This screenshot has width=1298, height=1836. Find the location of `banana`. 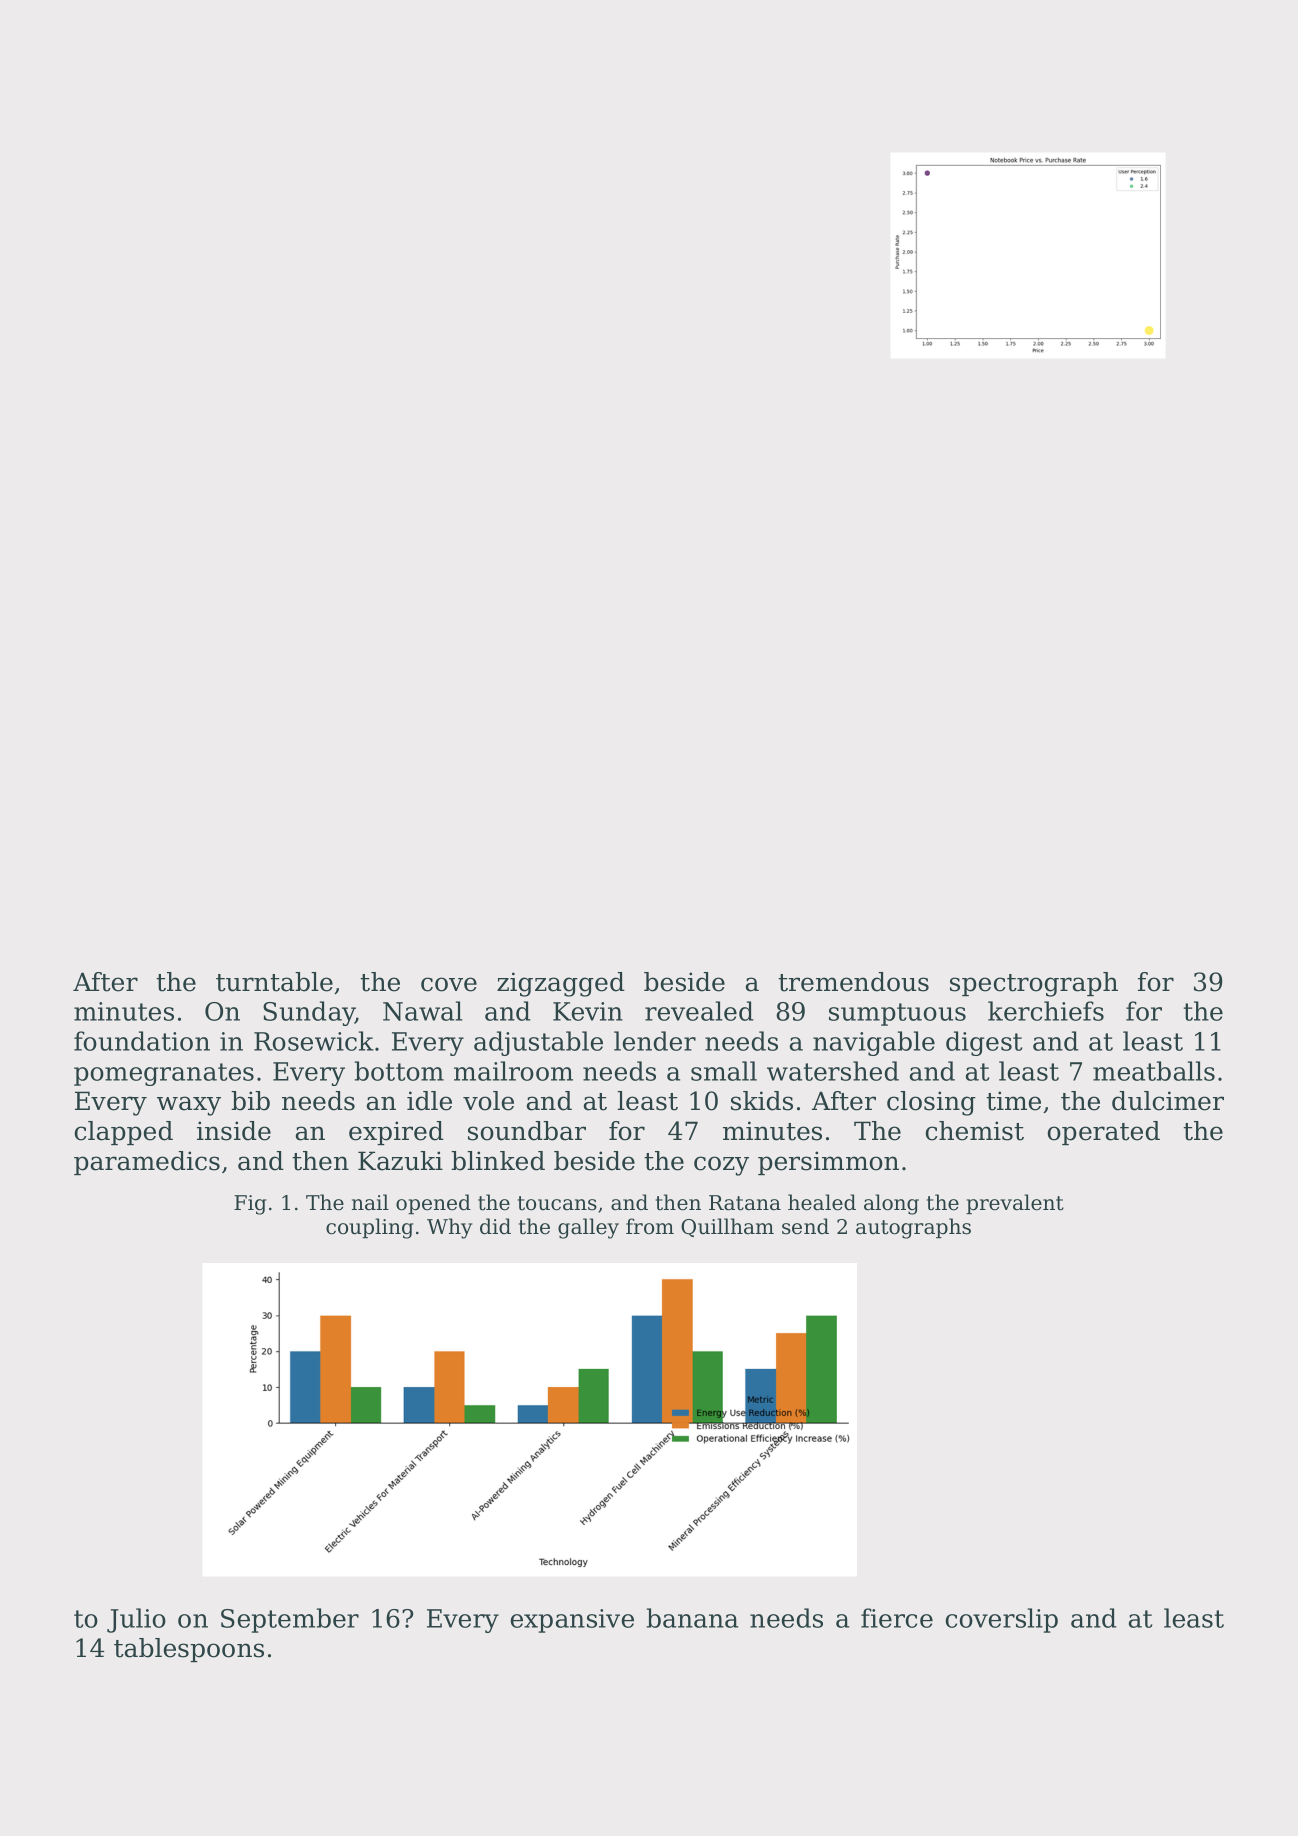

banana is located at coordinates (692, 1618).
